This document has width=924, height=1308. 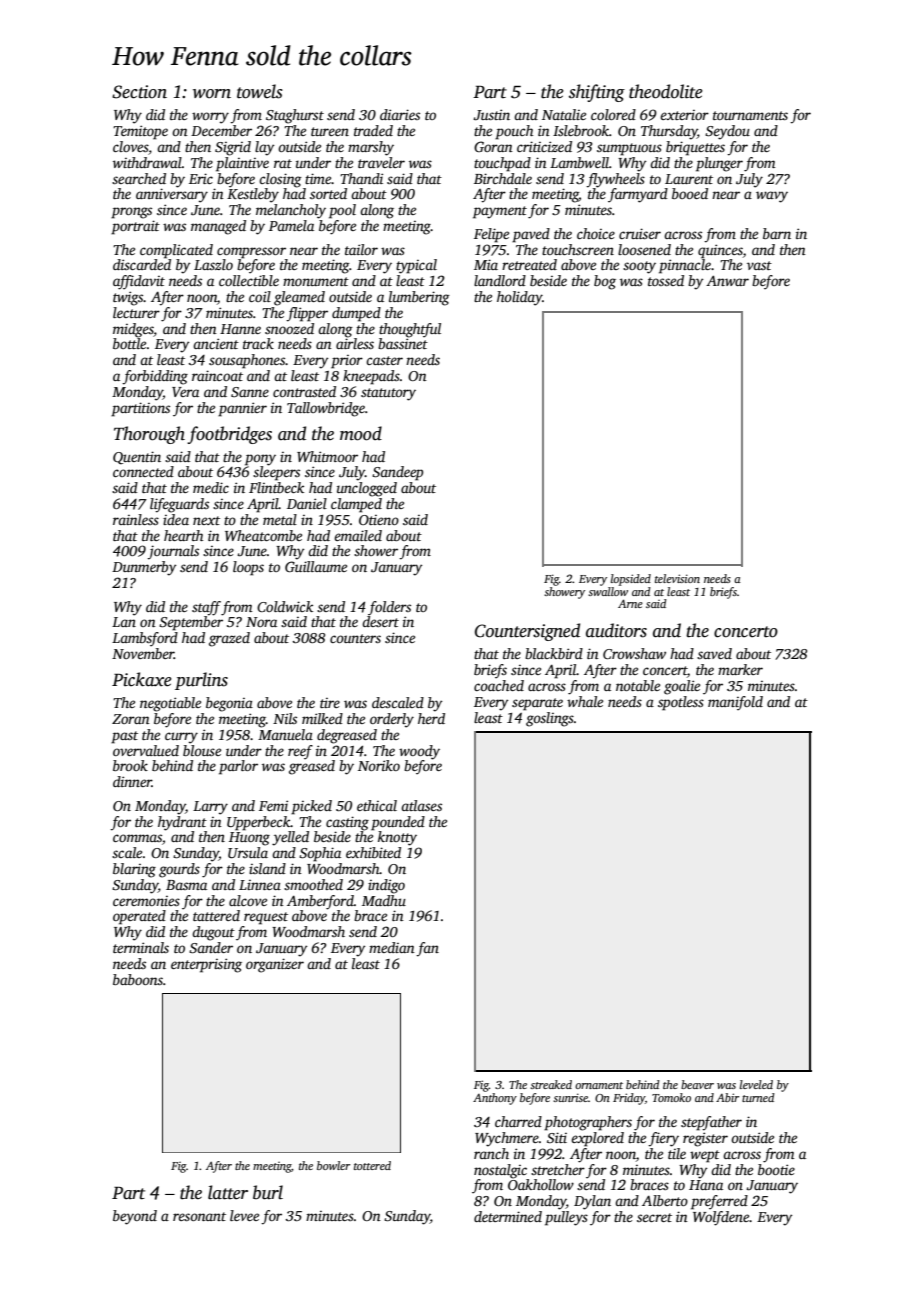 I want to click on towels, so click(x=260, y=91).
